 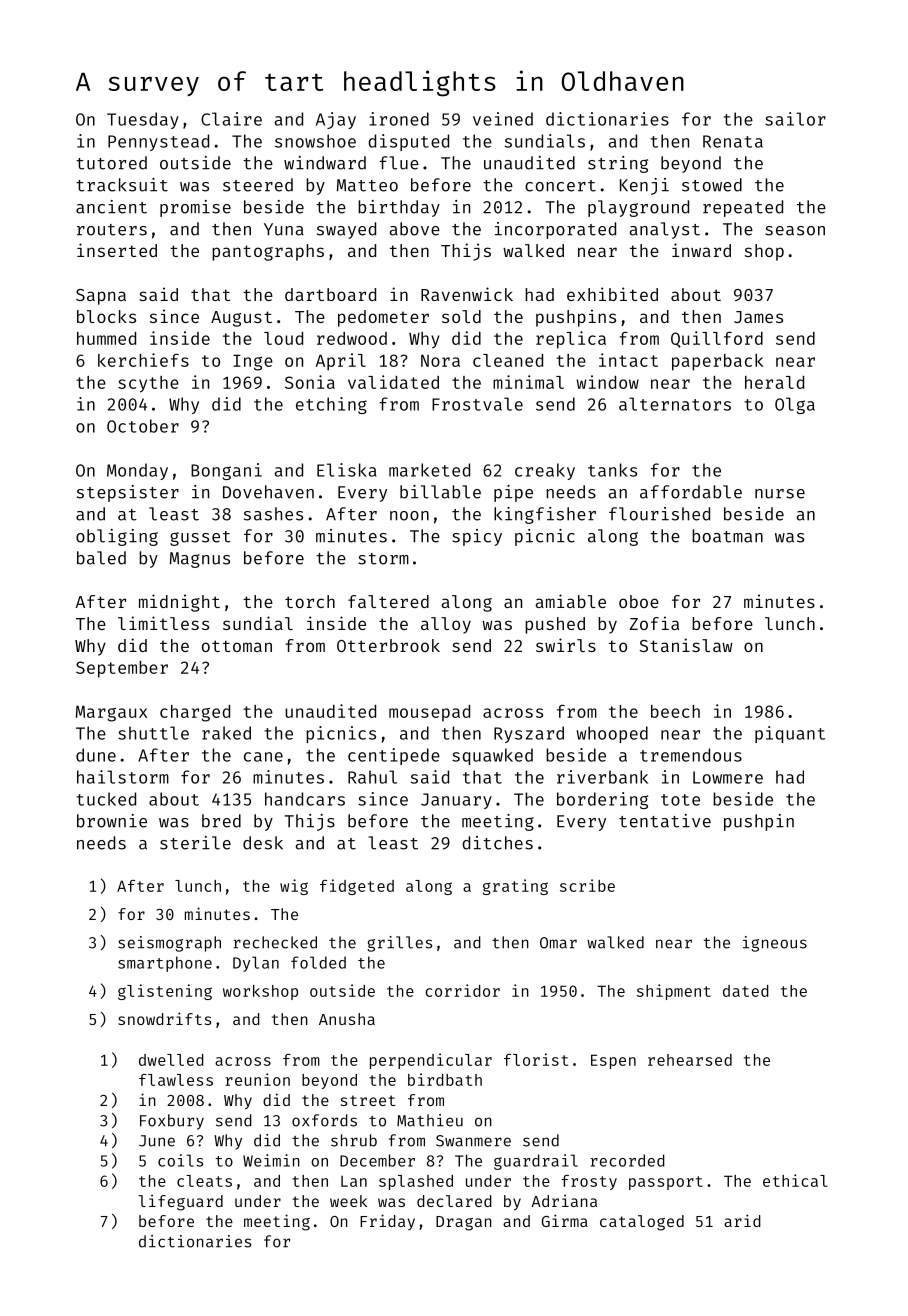 I want to click on florist, so click(x=536, y=1059).
